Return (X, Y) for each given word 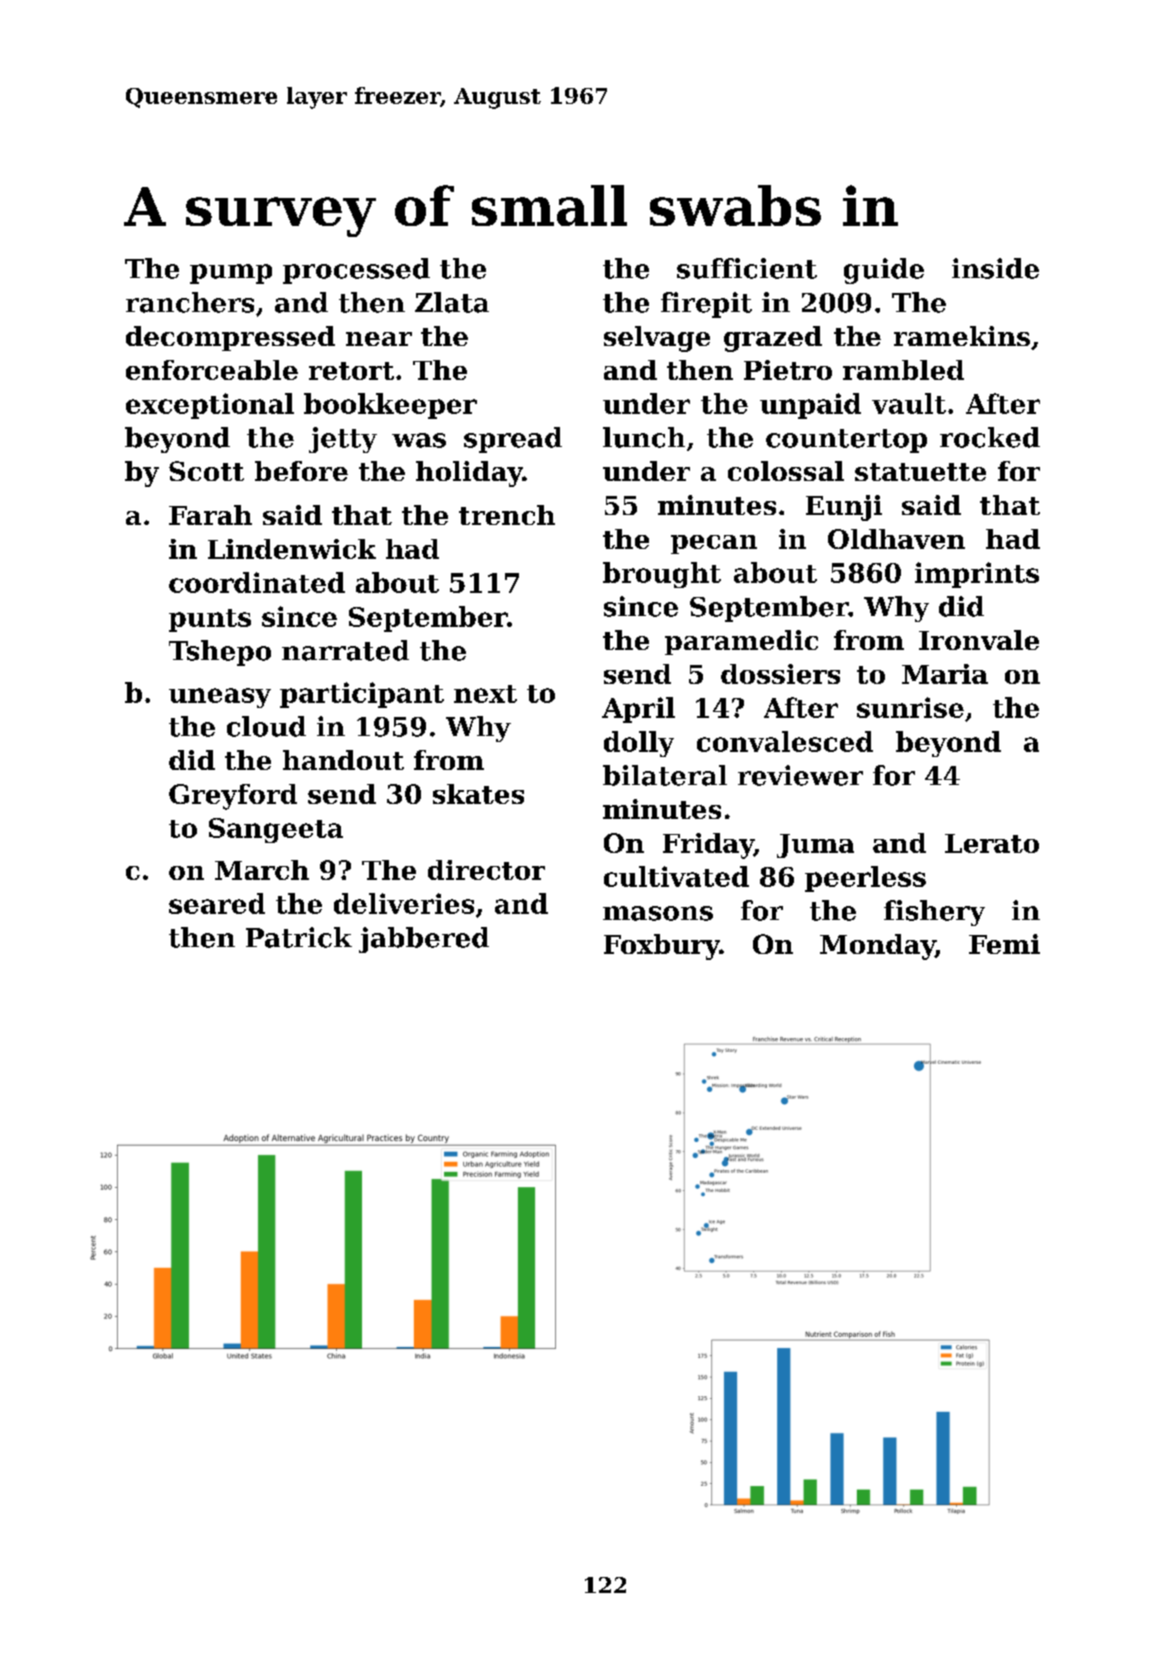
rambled (903, 370)
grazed (773, 339)
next (485, 694)
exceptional (210, 406)
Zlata (452, 302)
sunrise (910, 707)
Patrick (299, 937)
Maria (945, 674)
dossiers (780, 674)
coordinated (257, 582)
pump (231, 274)
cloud (266, 726)
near (379, 339)
